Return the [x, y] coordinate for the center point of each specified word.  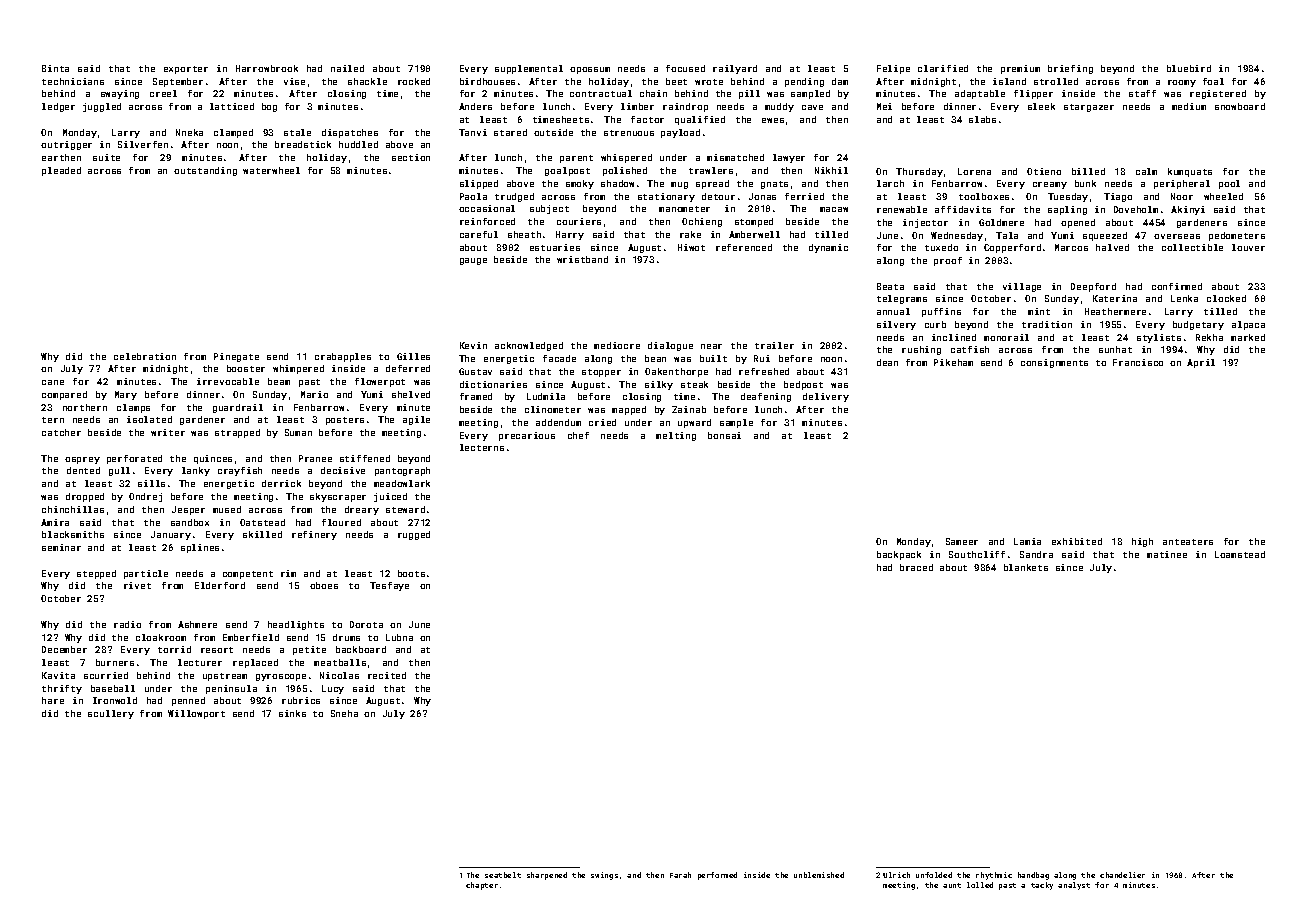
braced [916, 567]
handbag [1033, 876]
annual [893, 311]
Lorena [974, 171]
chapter [482, 886]
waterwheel [271, 170]
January [171, 535]
